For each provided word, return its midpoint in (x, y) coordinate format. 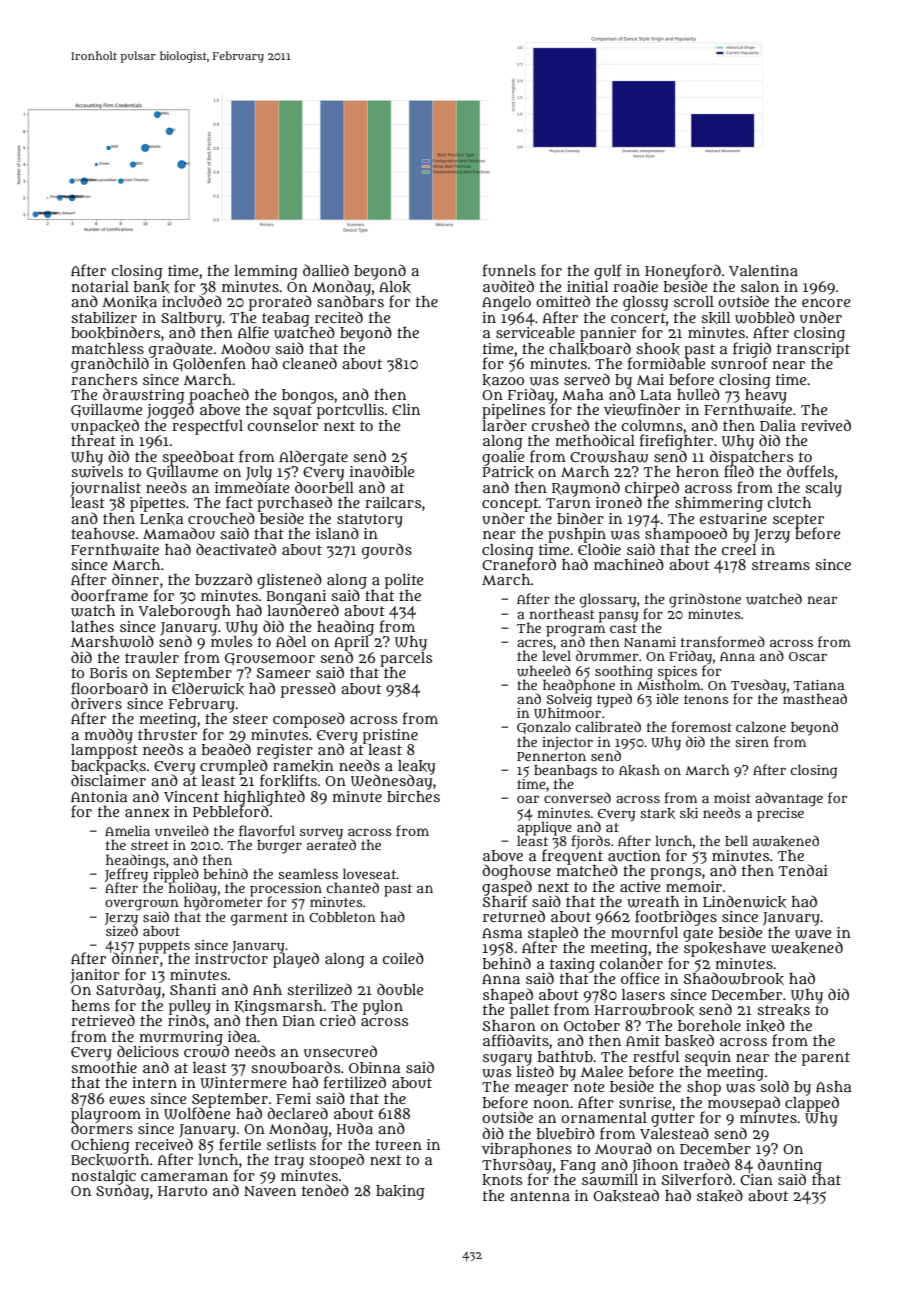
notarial (100, 286)
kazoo (503, 380)
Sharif (505, 901)
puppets (164, 947)
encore (826, 303)
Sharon (509, 1025)
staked (720, 1195)
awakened (786, 841)
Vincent (191, 796)
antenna (540, 1196)
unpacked (105, 427)
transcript (813, 350)
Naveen (270, 1191)
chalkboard (590, 348)
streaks (783, 1010)
